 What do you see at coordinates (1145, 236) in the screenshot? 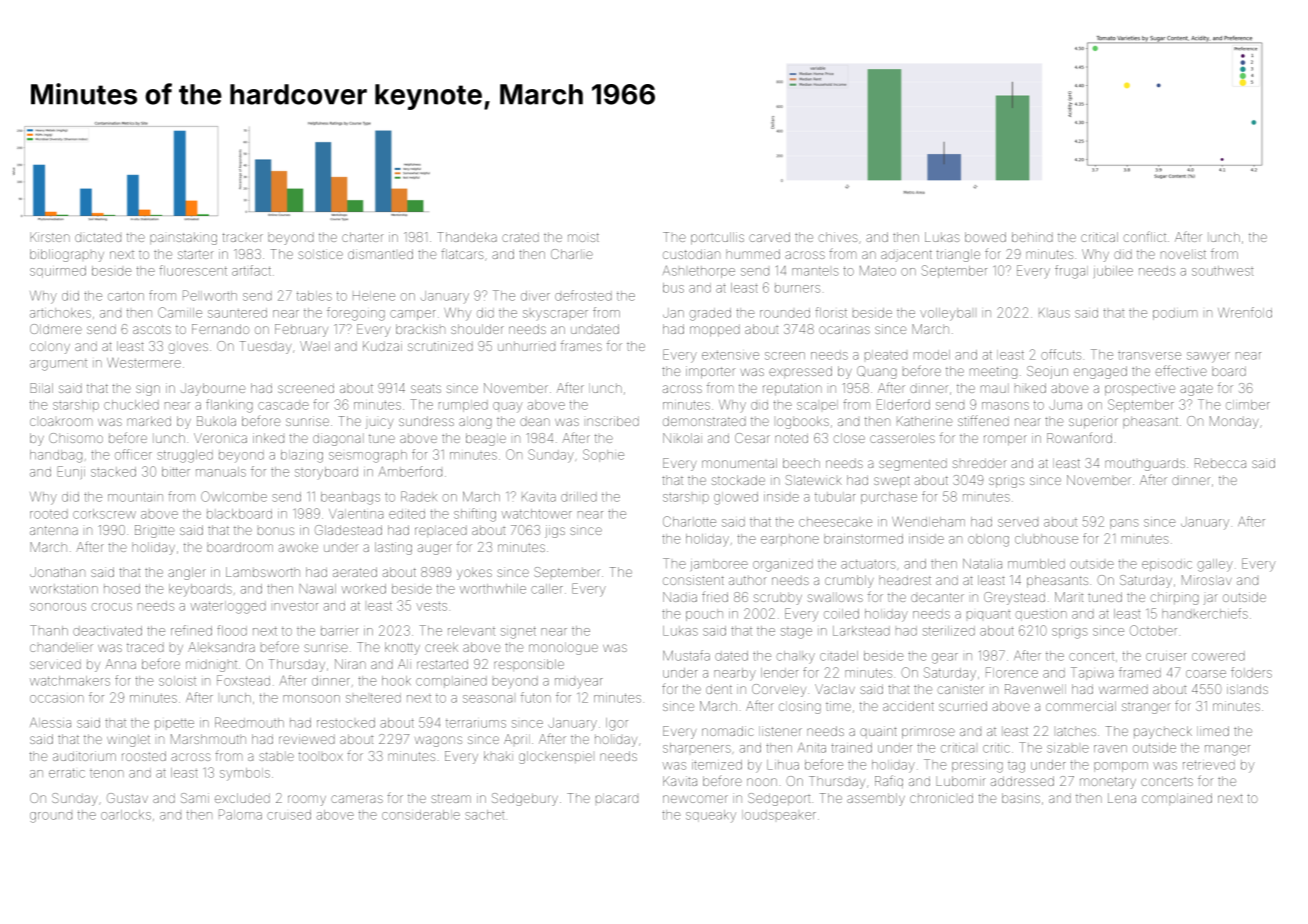
I see `conflict` at bounding box center [1145, 236].
